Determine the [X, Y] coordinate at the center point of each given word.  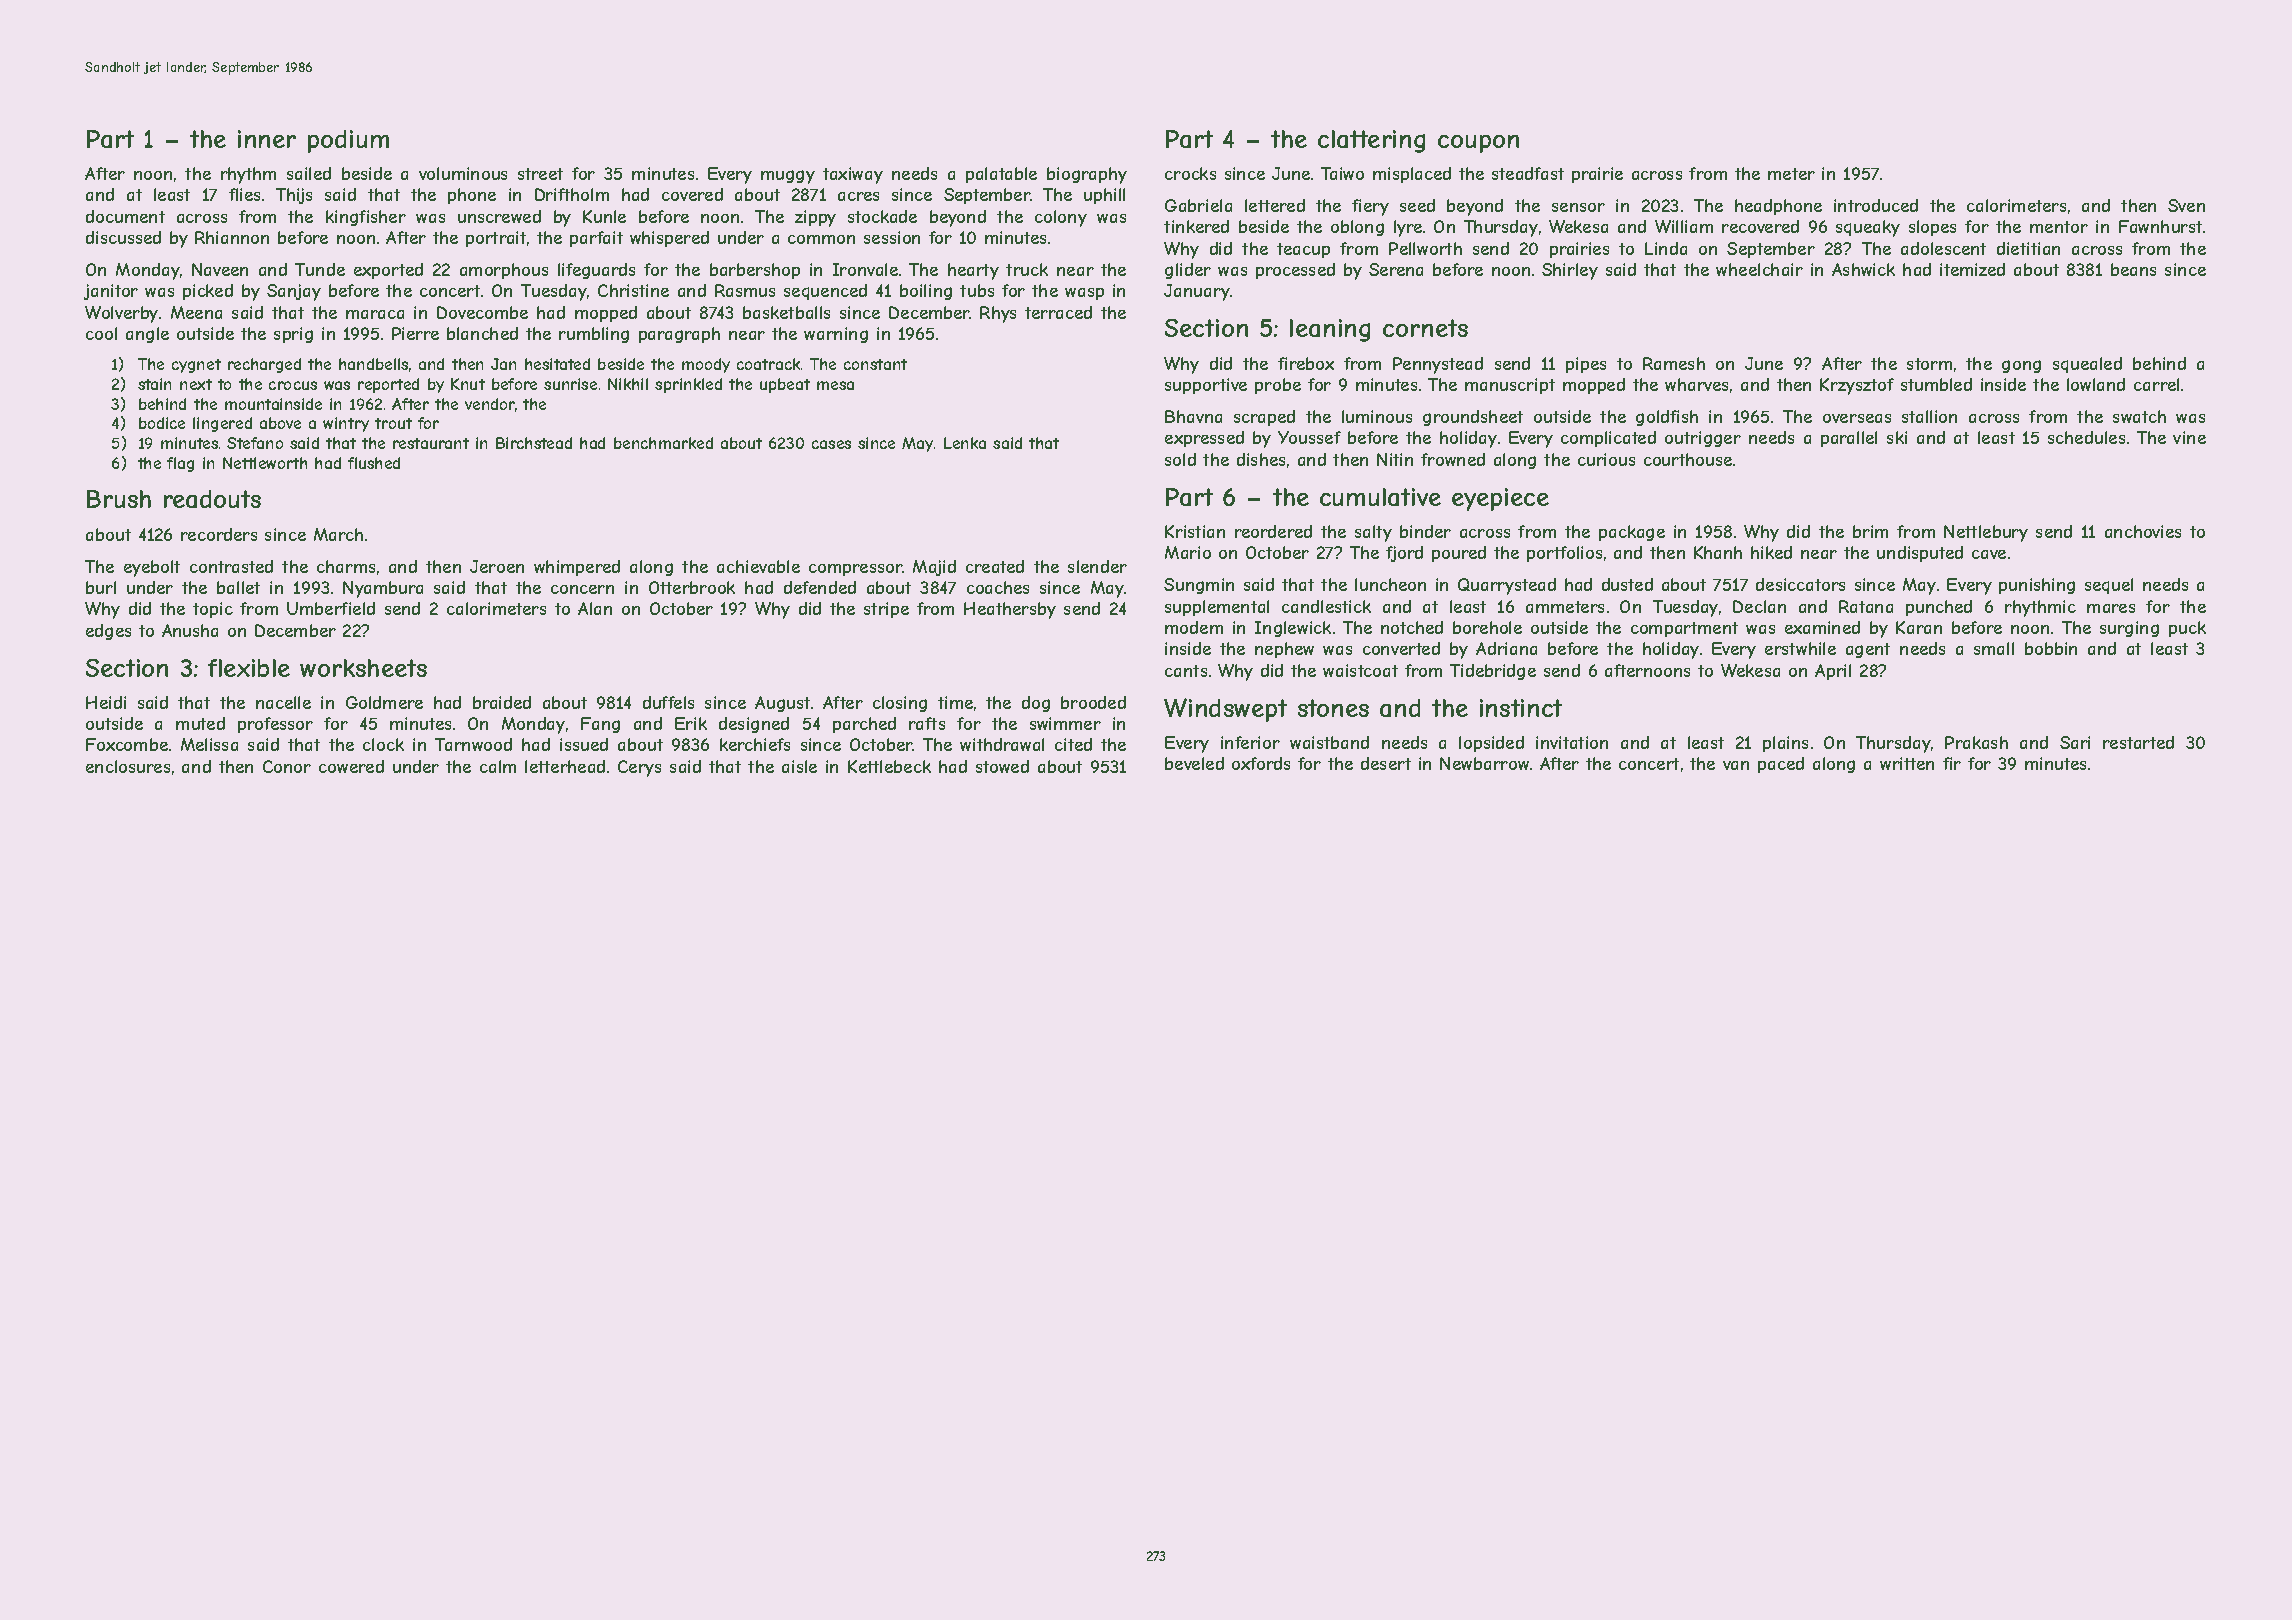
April [1833, 672]
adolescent [1943, 248]
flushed [374, 463]
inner [267, 139]
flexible [249, 668]
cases [831, 444]
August [782, 704]
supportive [1206, 386]
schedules [2086, 437]
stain [154, 384]
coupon [1478, 144]
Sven [2186, 205]
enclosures [128, 766]
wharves [1696, 384]
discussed [123, 237]
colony [1061, 218]
